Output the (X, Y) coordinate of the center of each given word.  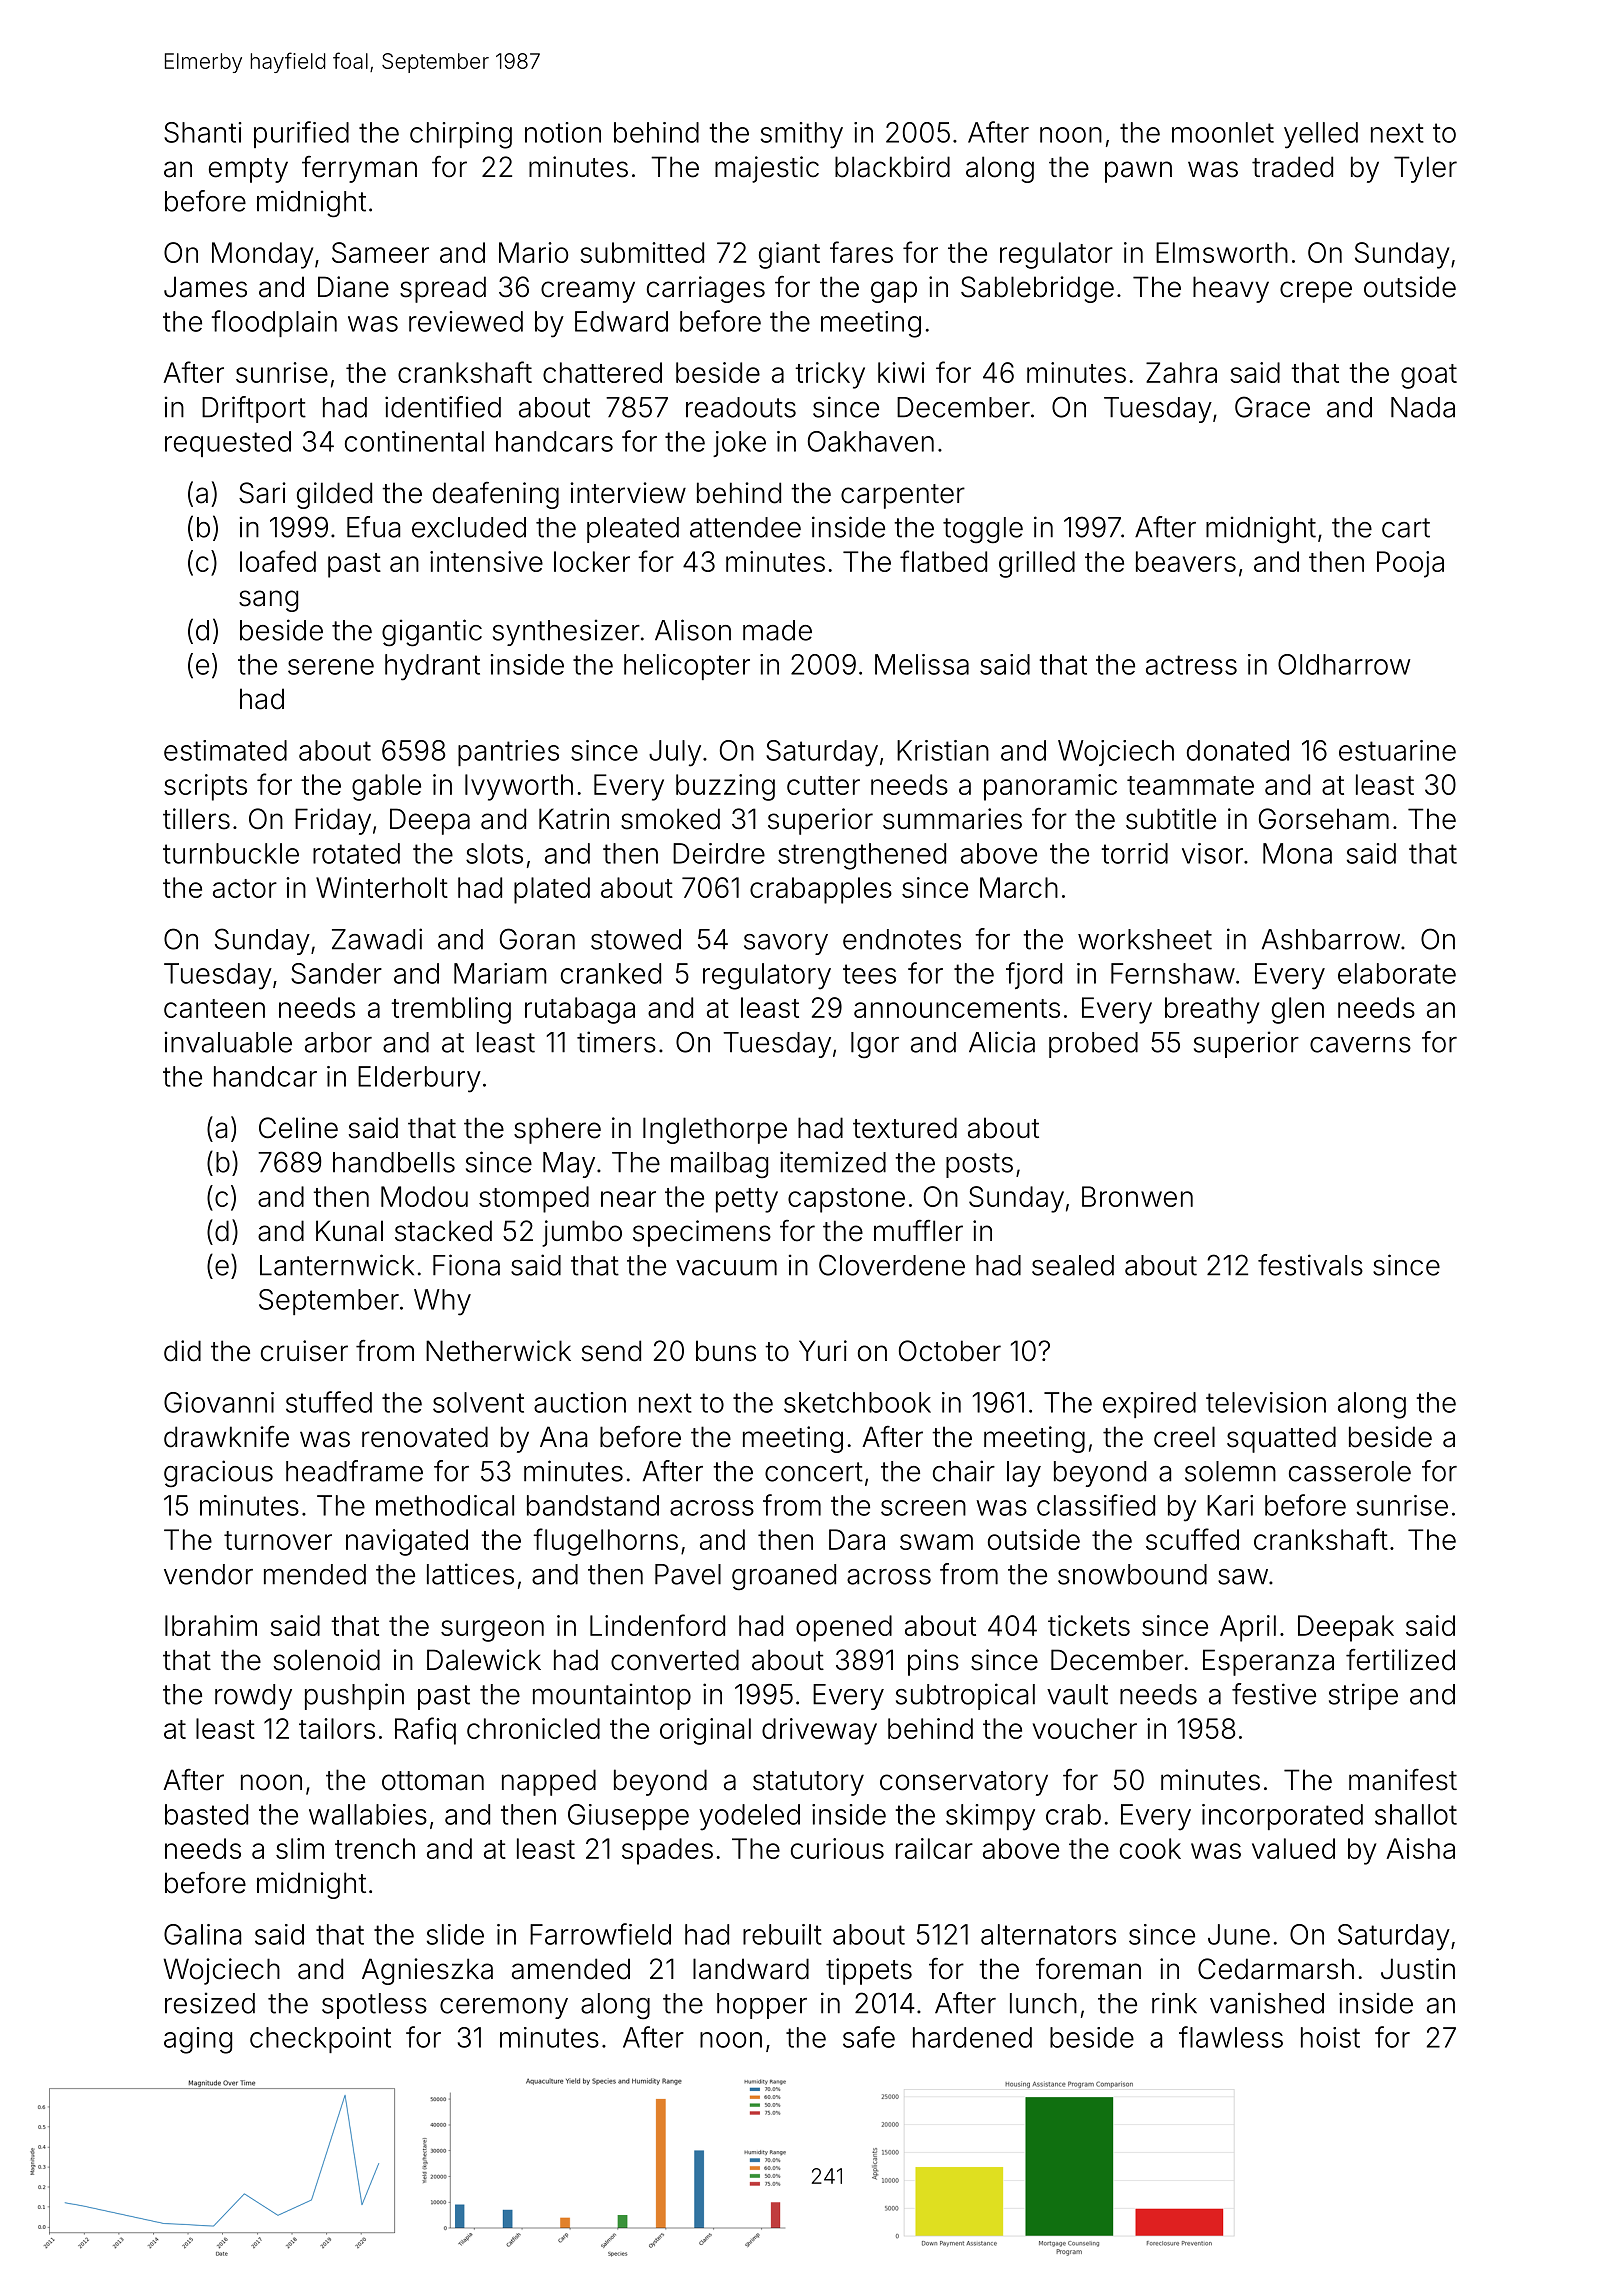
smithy (802, 135)
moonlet (1223, 132)
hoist (1330, 2037)
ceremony (504, 2008)
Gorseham (1324, 819)
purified (301, 134)
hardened (972, 2037)
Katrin (574, 819)
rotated (356, 853)
